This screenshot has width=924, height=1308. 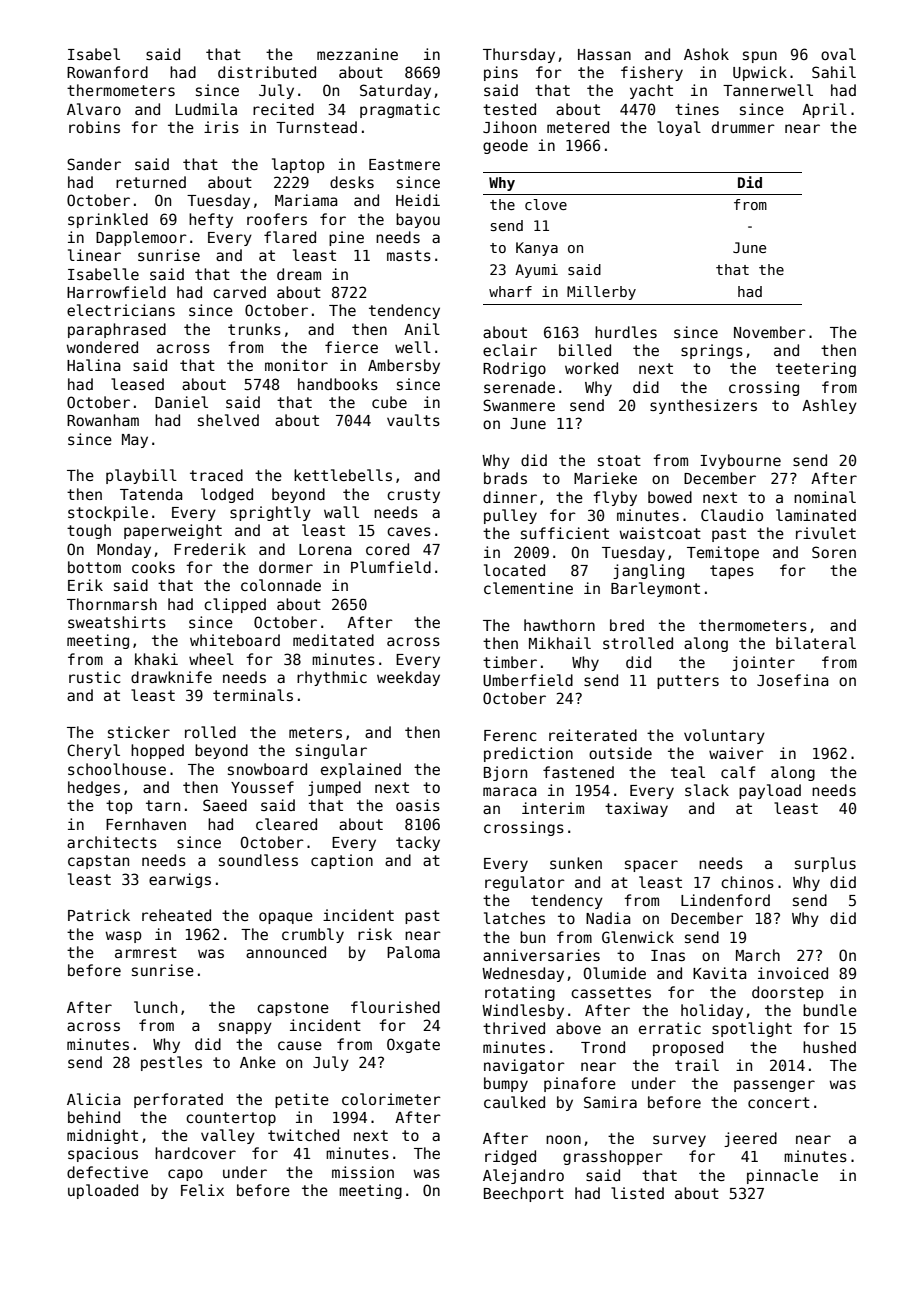 I want to click on Sander, so click(x=94, y=164).
